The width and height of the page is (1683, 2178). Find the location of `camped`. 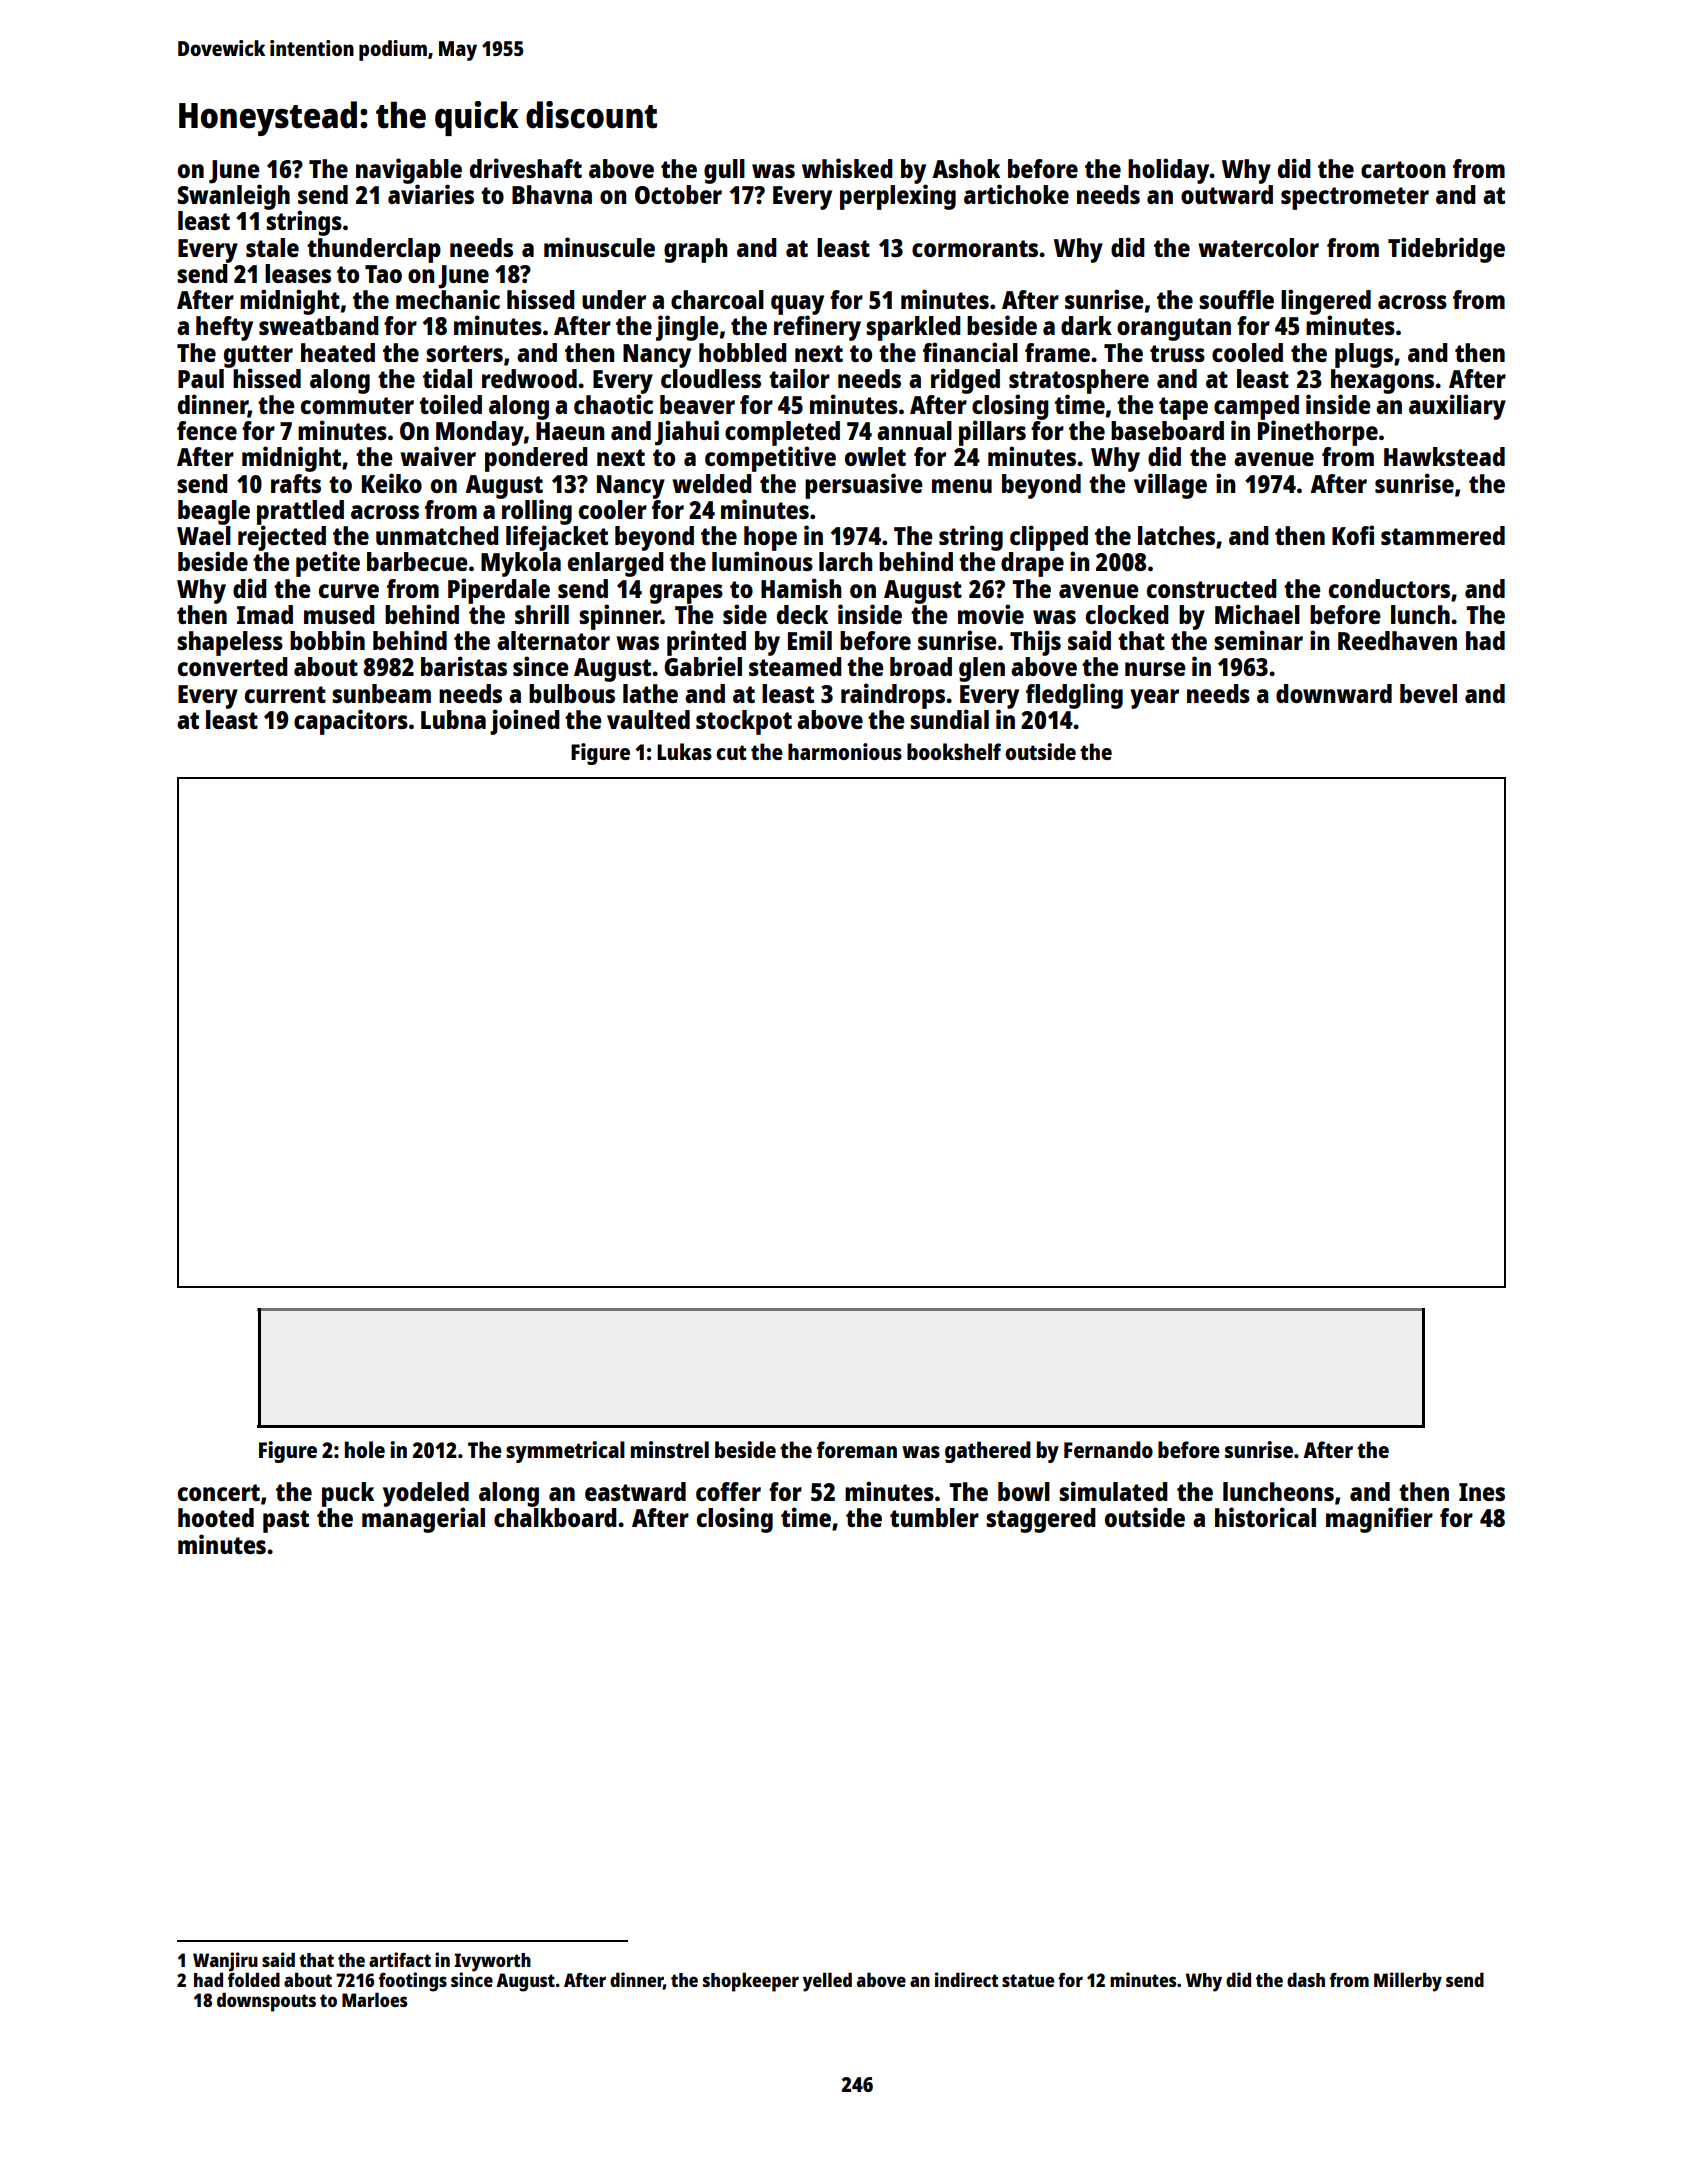

camped is located at coordinates (1256, 407).
